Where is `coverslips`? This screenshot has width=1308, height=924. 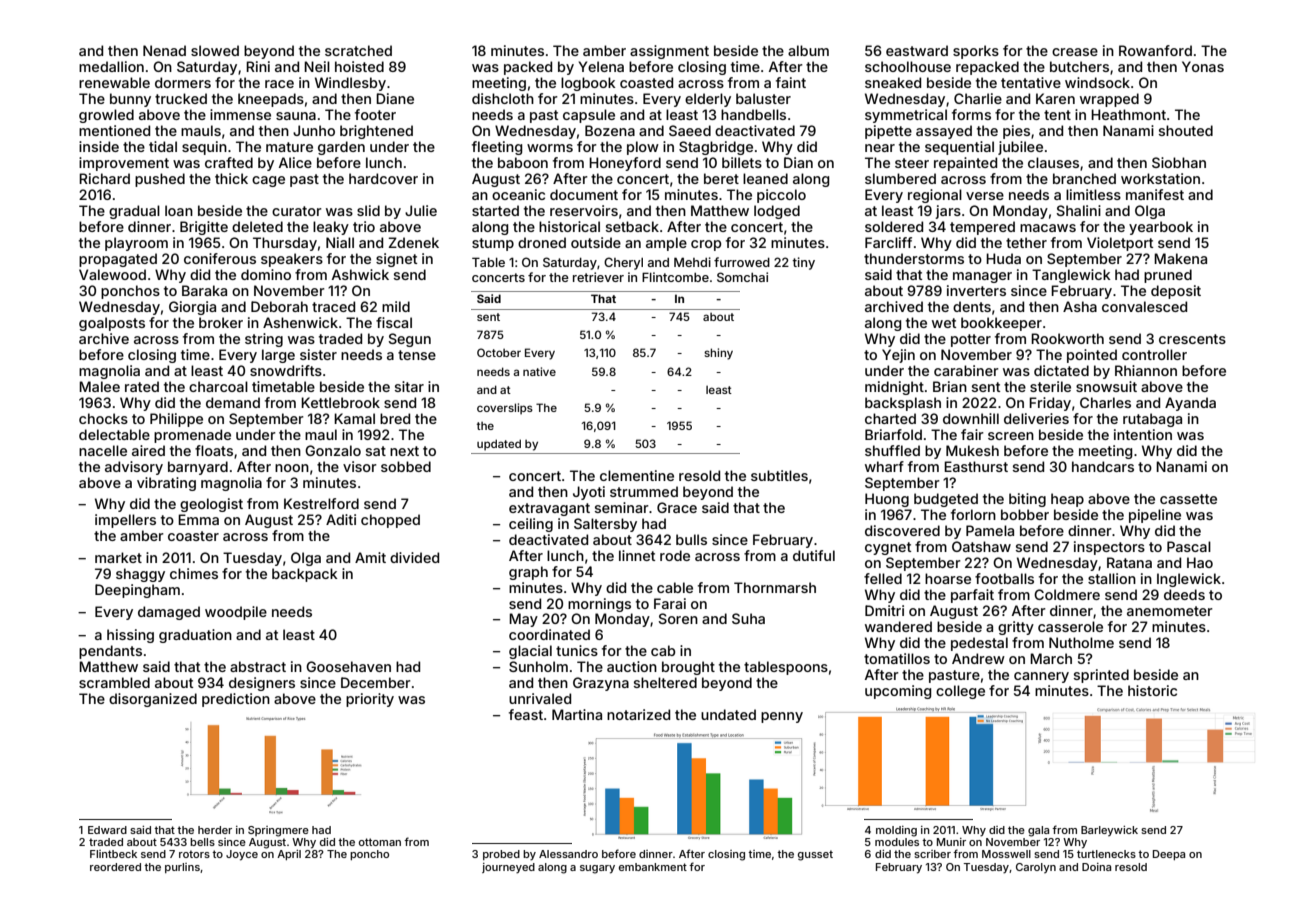
coverslips is located at coordinates (505, 409).
